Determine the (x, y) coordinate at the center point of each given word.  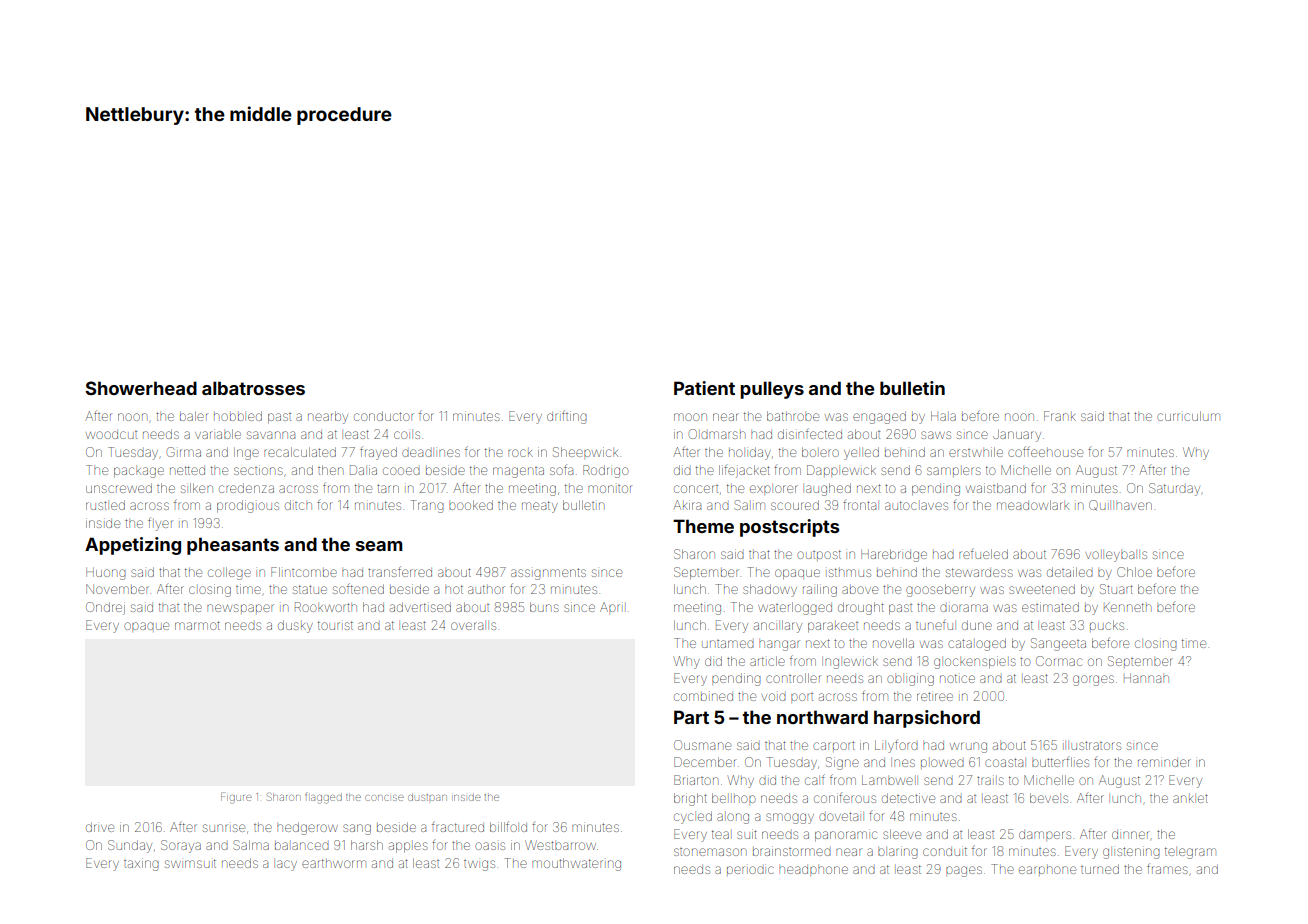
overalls (473, 626)
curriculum (1188, 416)
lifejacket (744, 471)
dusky (295, 626)
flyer (160, 524)
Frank (1060, 416)
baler (194, 416)
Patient (704, 388)
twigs (479, 865)
